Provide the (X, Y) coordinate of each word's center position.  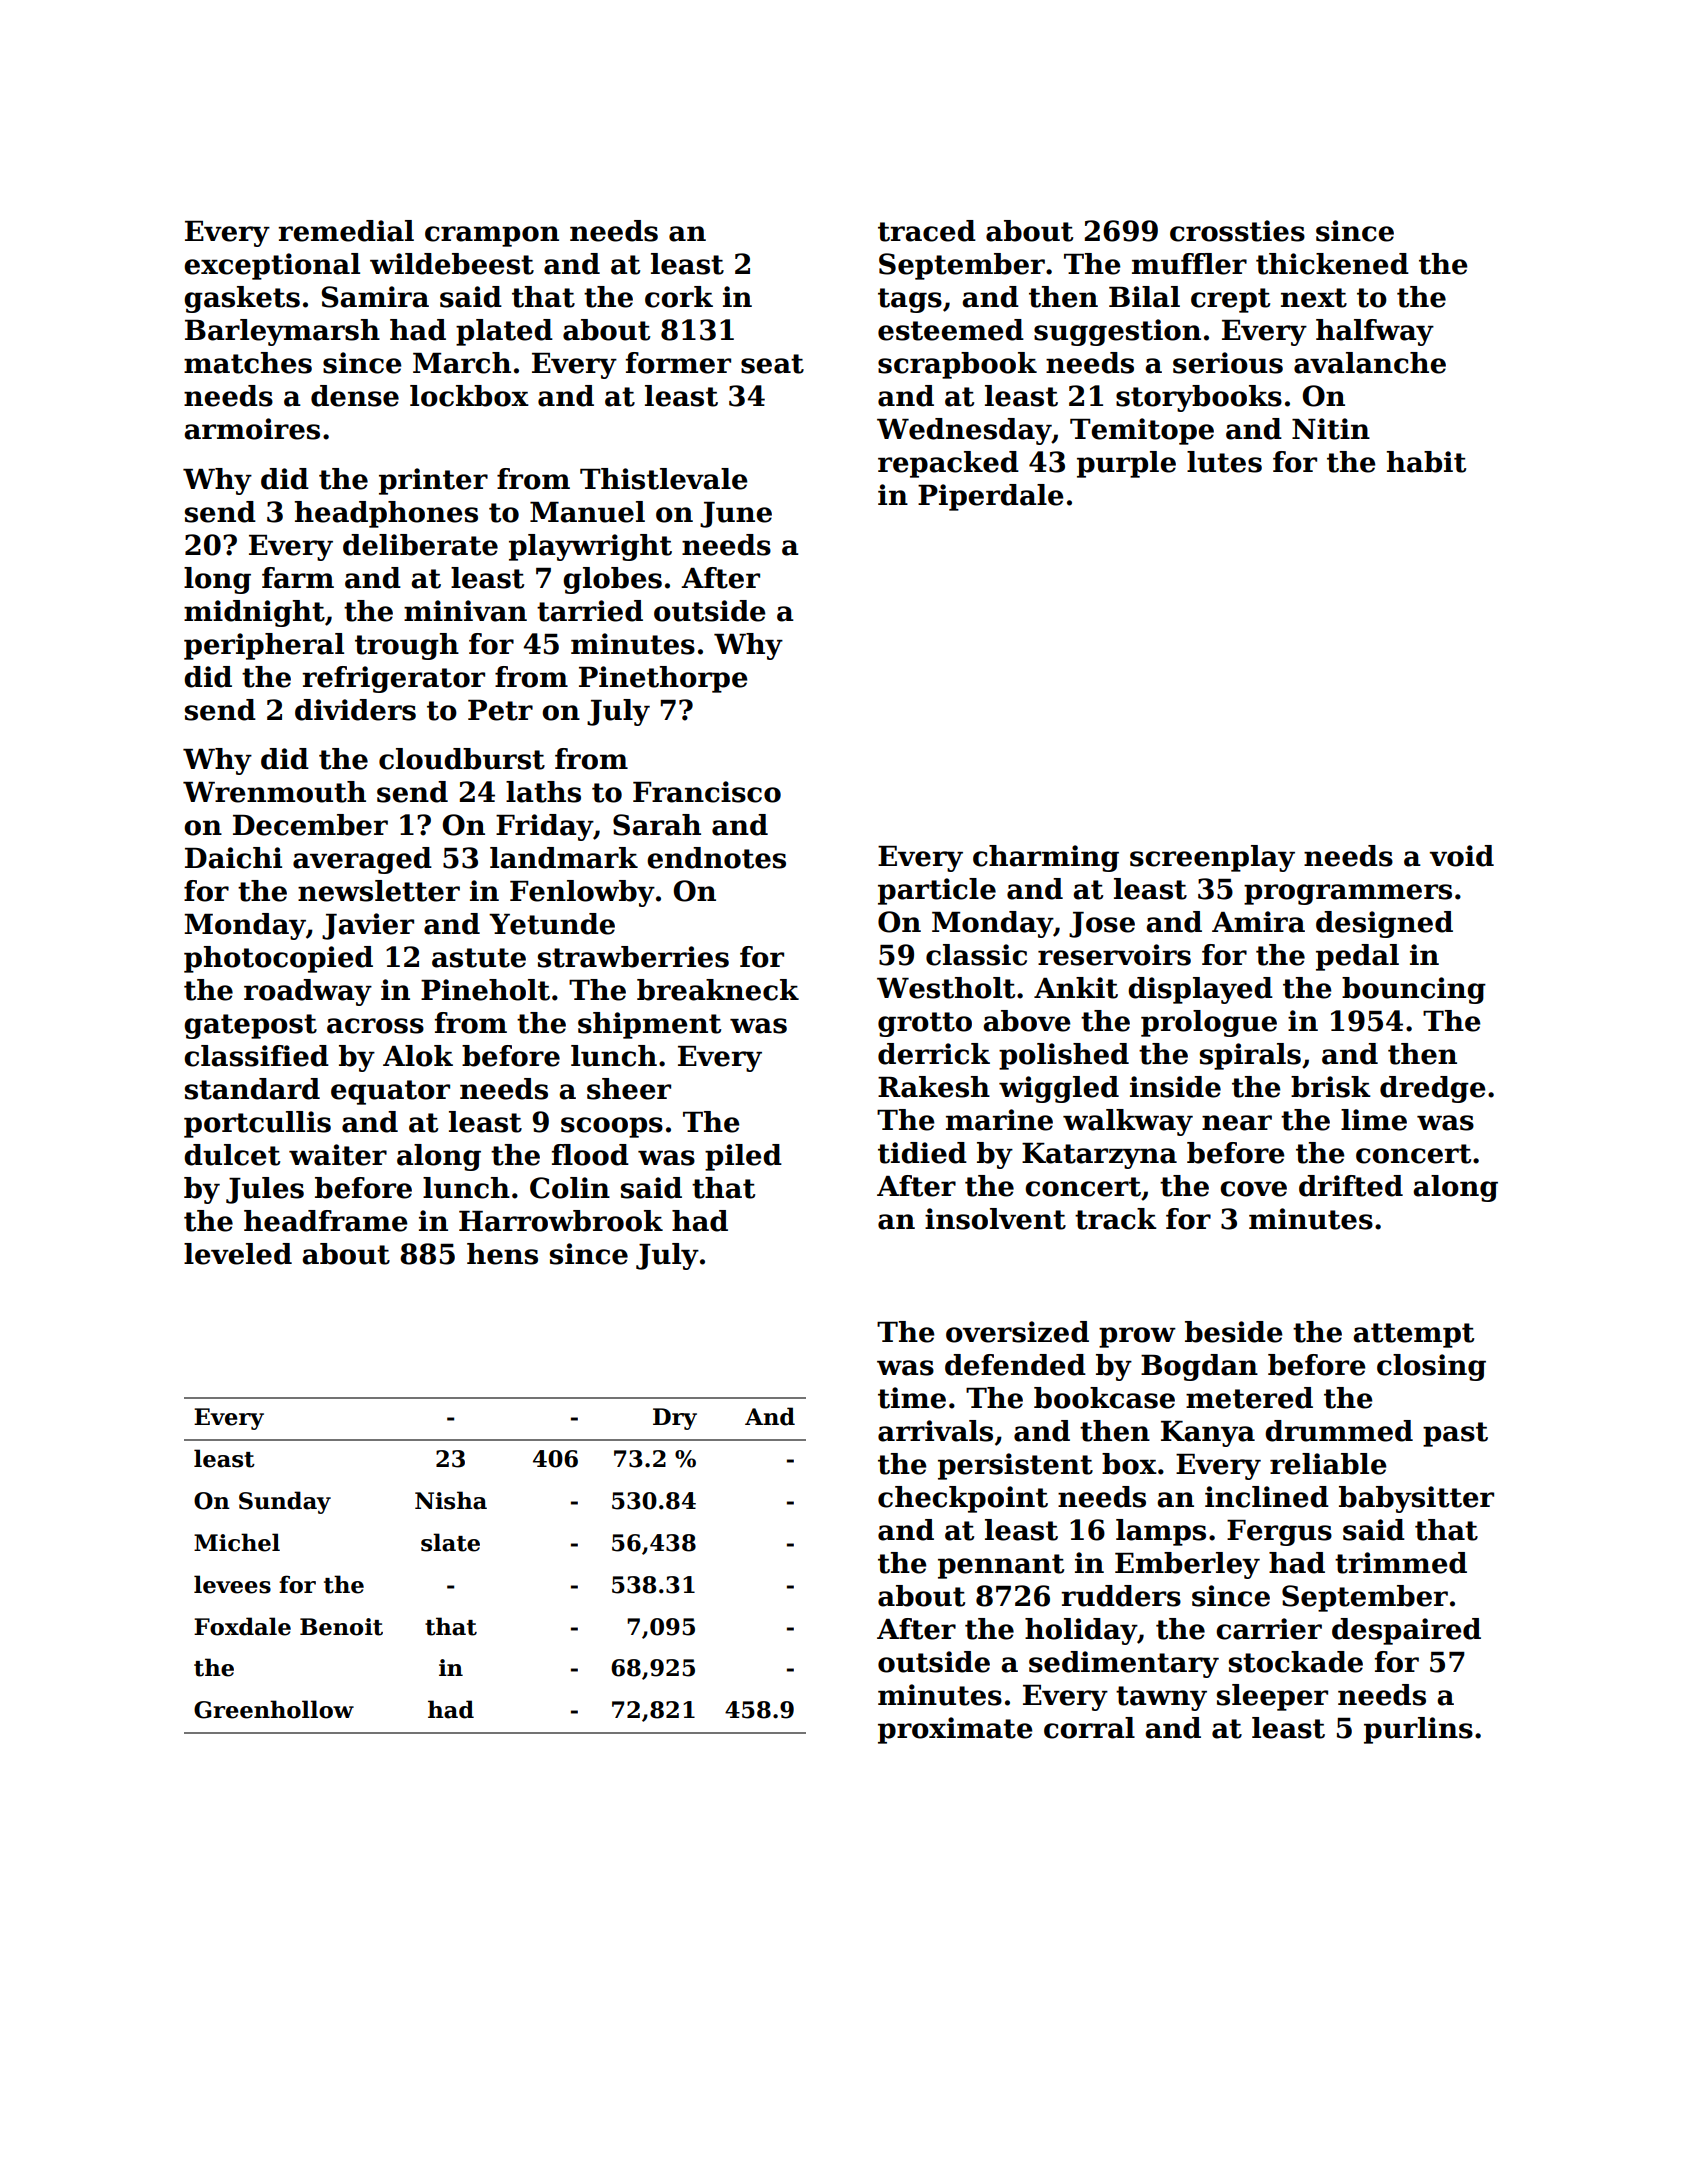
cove (1253, 1189)
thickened (1332, 264)
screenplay (1212, 858)
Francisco (707, 792)
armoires (252, 429)
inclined (1267, 1497)
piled (743, 1157)
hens (502, 1254)
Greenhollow (274, 1709)
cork (679, 297)
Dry (675, 1419)
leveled (238, 1254)
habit (1426, 462)
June (736, 515)
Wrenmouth (274, 792)
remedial (346, 231)
